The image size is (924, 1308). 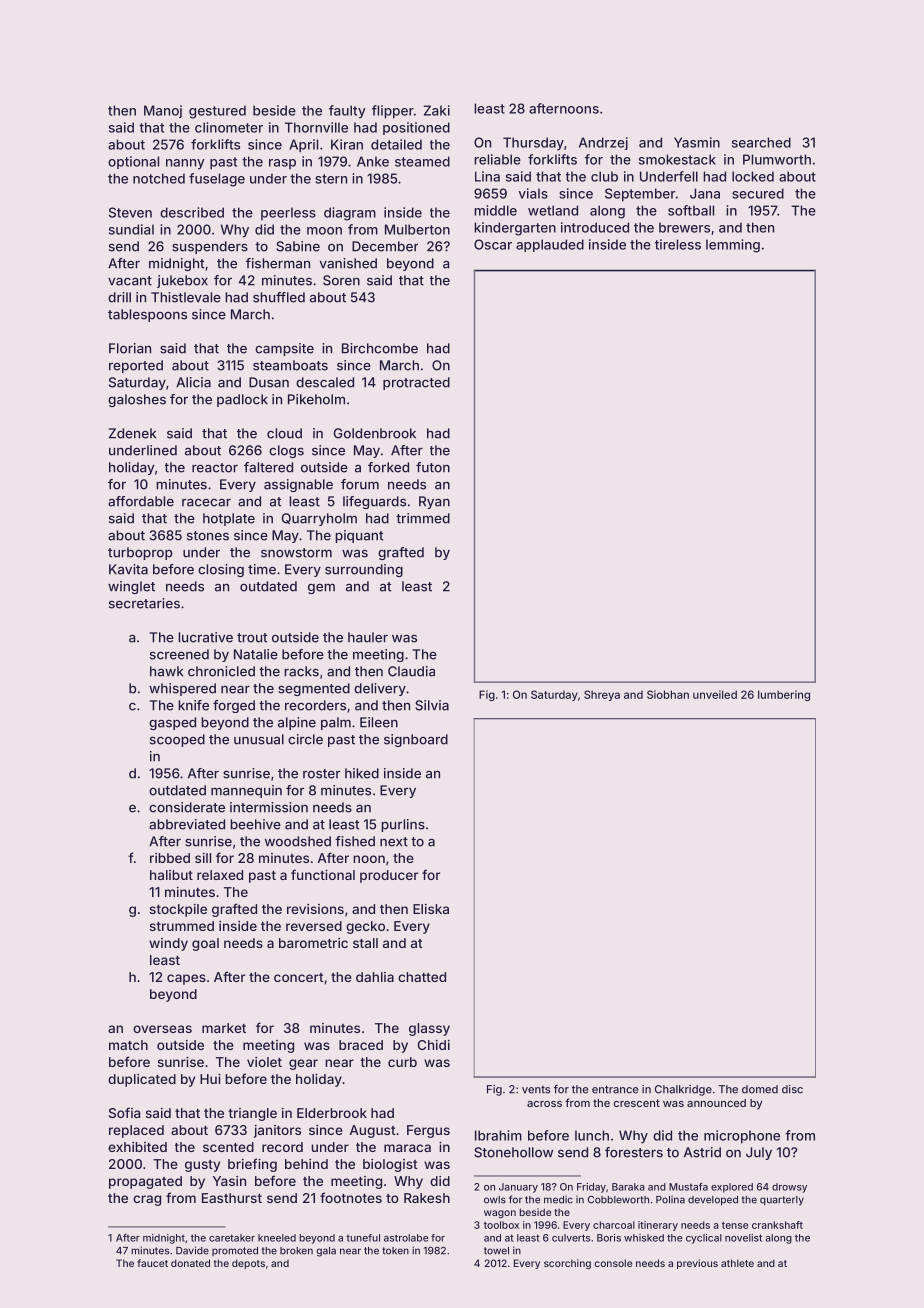 I want to click on braced, so click(x=361, y=1045).
